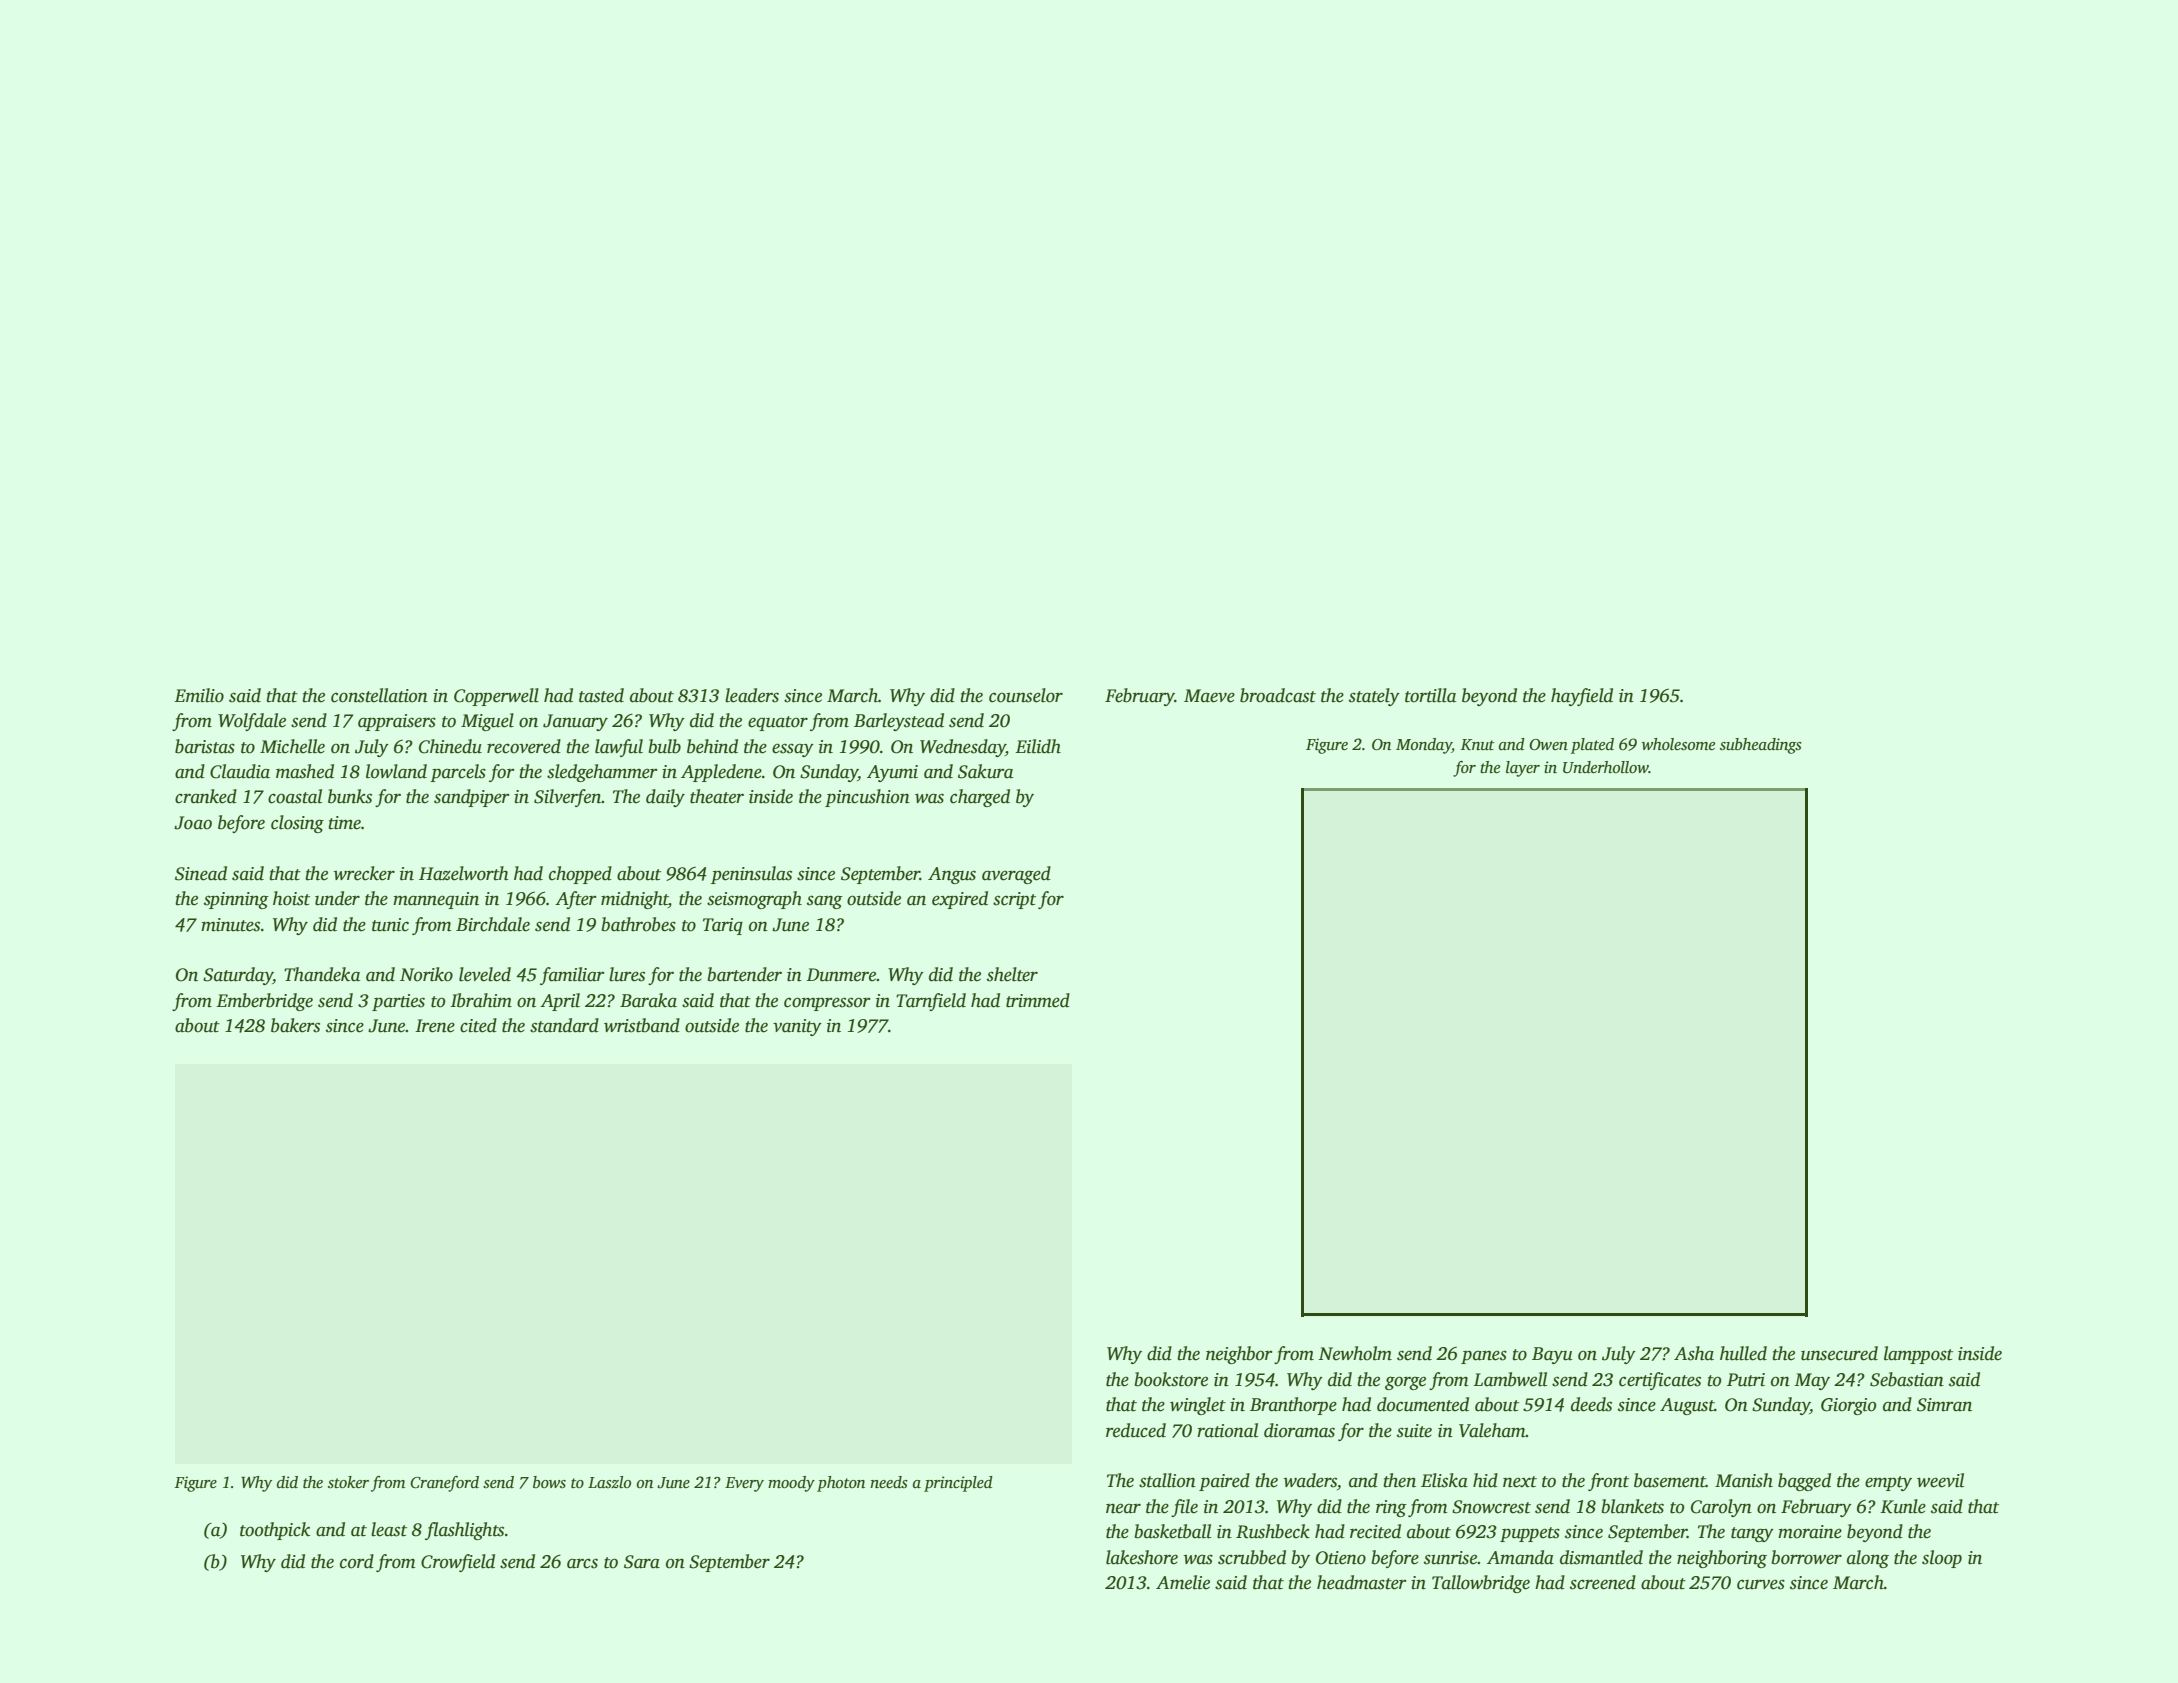  What do you see at coordinates (1026, 695) in the screenshot?
I see `counselor` at bounding box center [1026, 695].
